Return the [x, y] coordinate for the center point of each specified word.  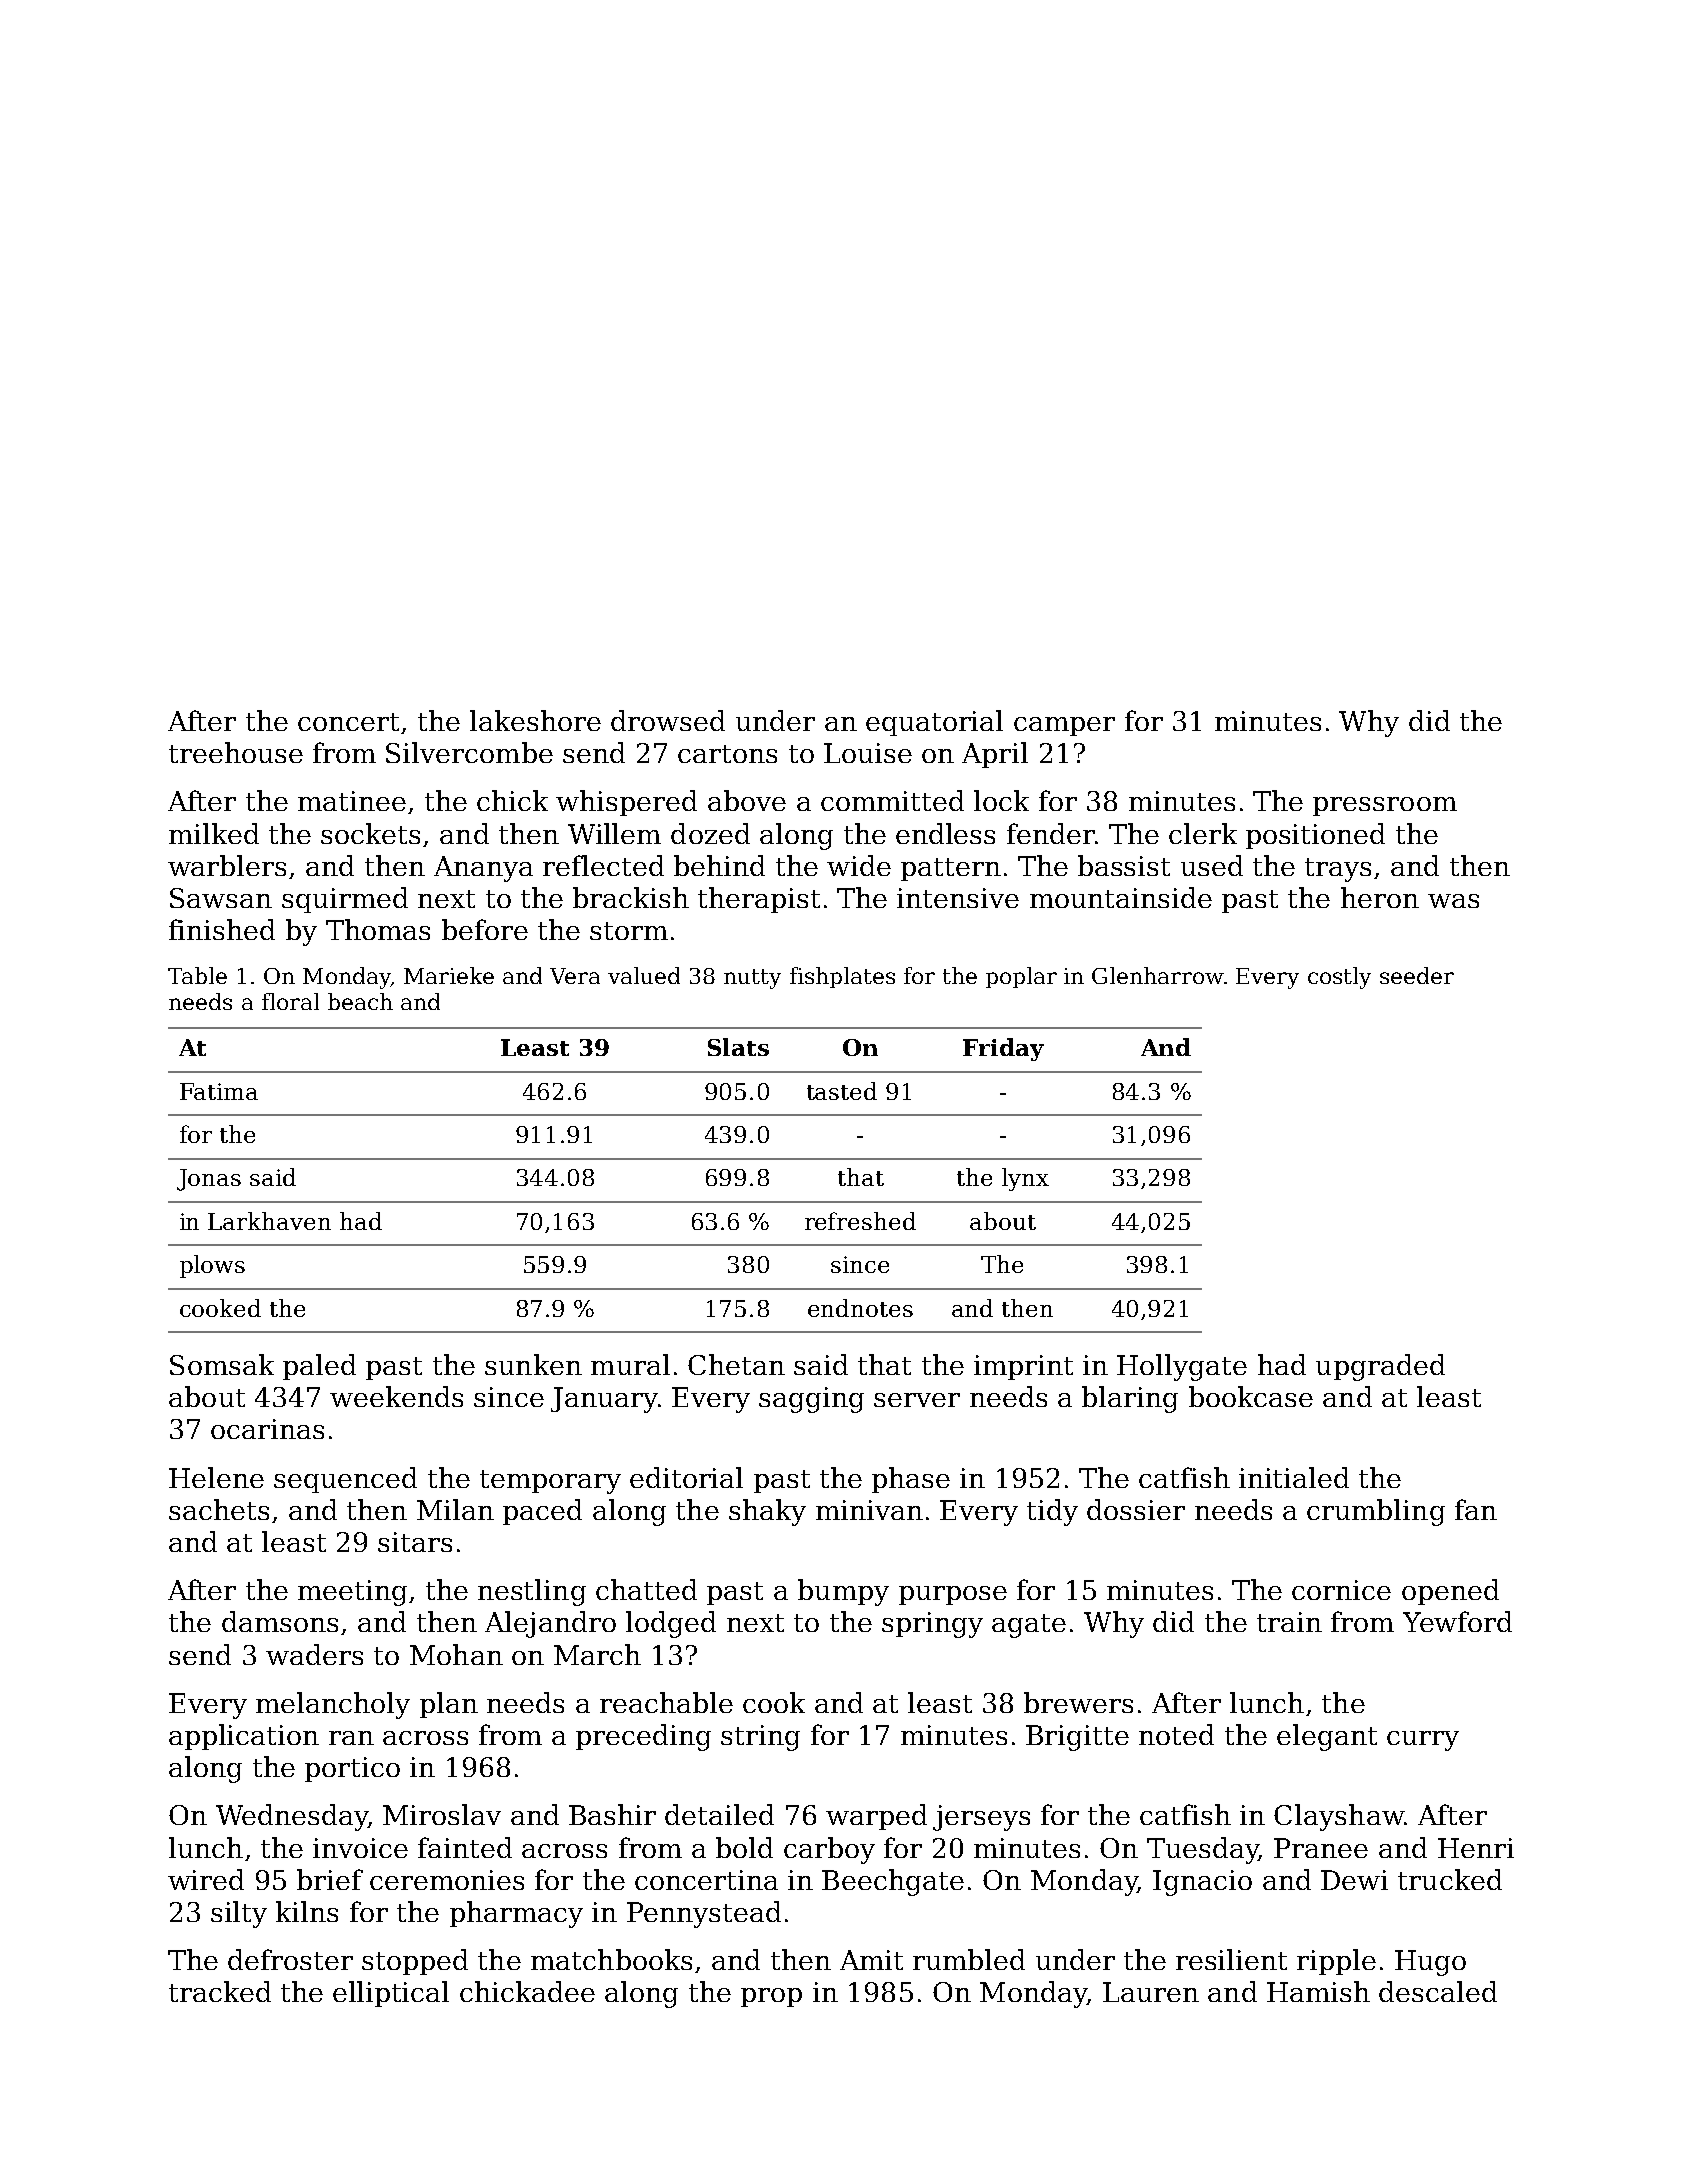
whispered [626, 803]
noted [1176, 1734]
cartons [727, 754]
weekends [396, 1396]
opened [1450, 1592]
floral [290, 1001]
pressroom [1385, 806]
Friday [1003, 1049]
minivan [869, 1510]
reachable [666, 1702]
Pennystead [704, 1914]
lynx [1025, 1179]
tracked [220, 1991]
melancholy [333, 1705]
